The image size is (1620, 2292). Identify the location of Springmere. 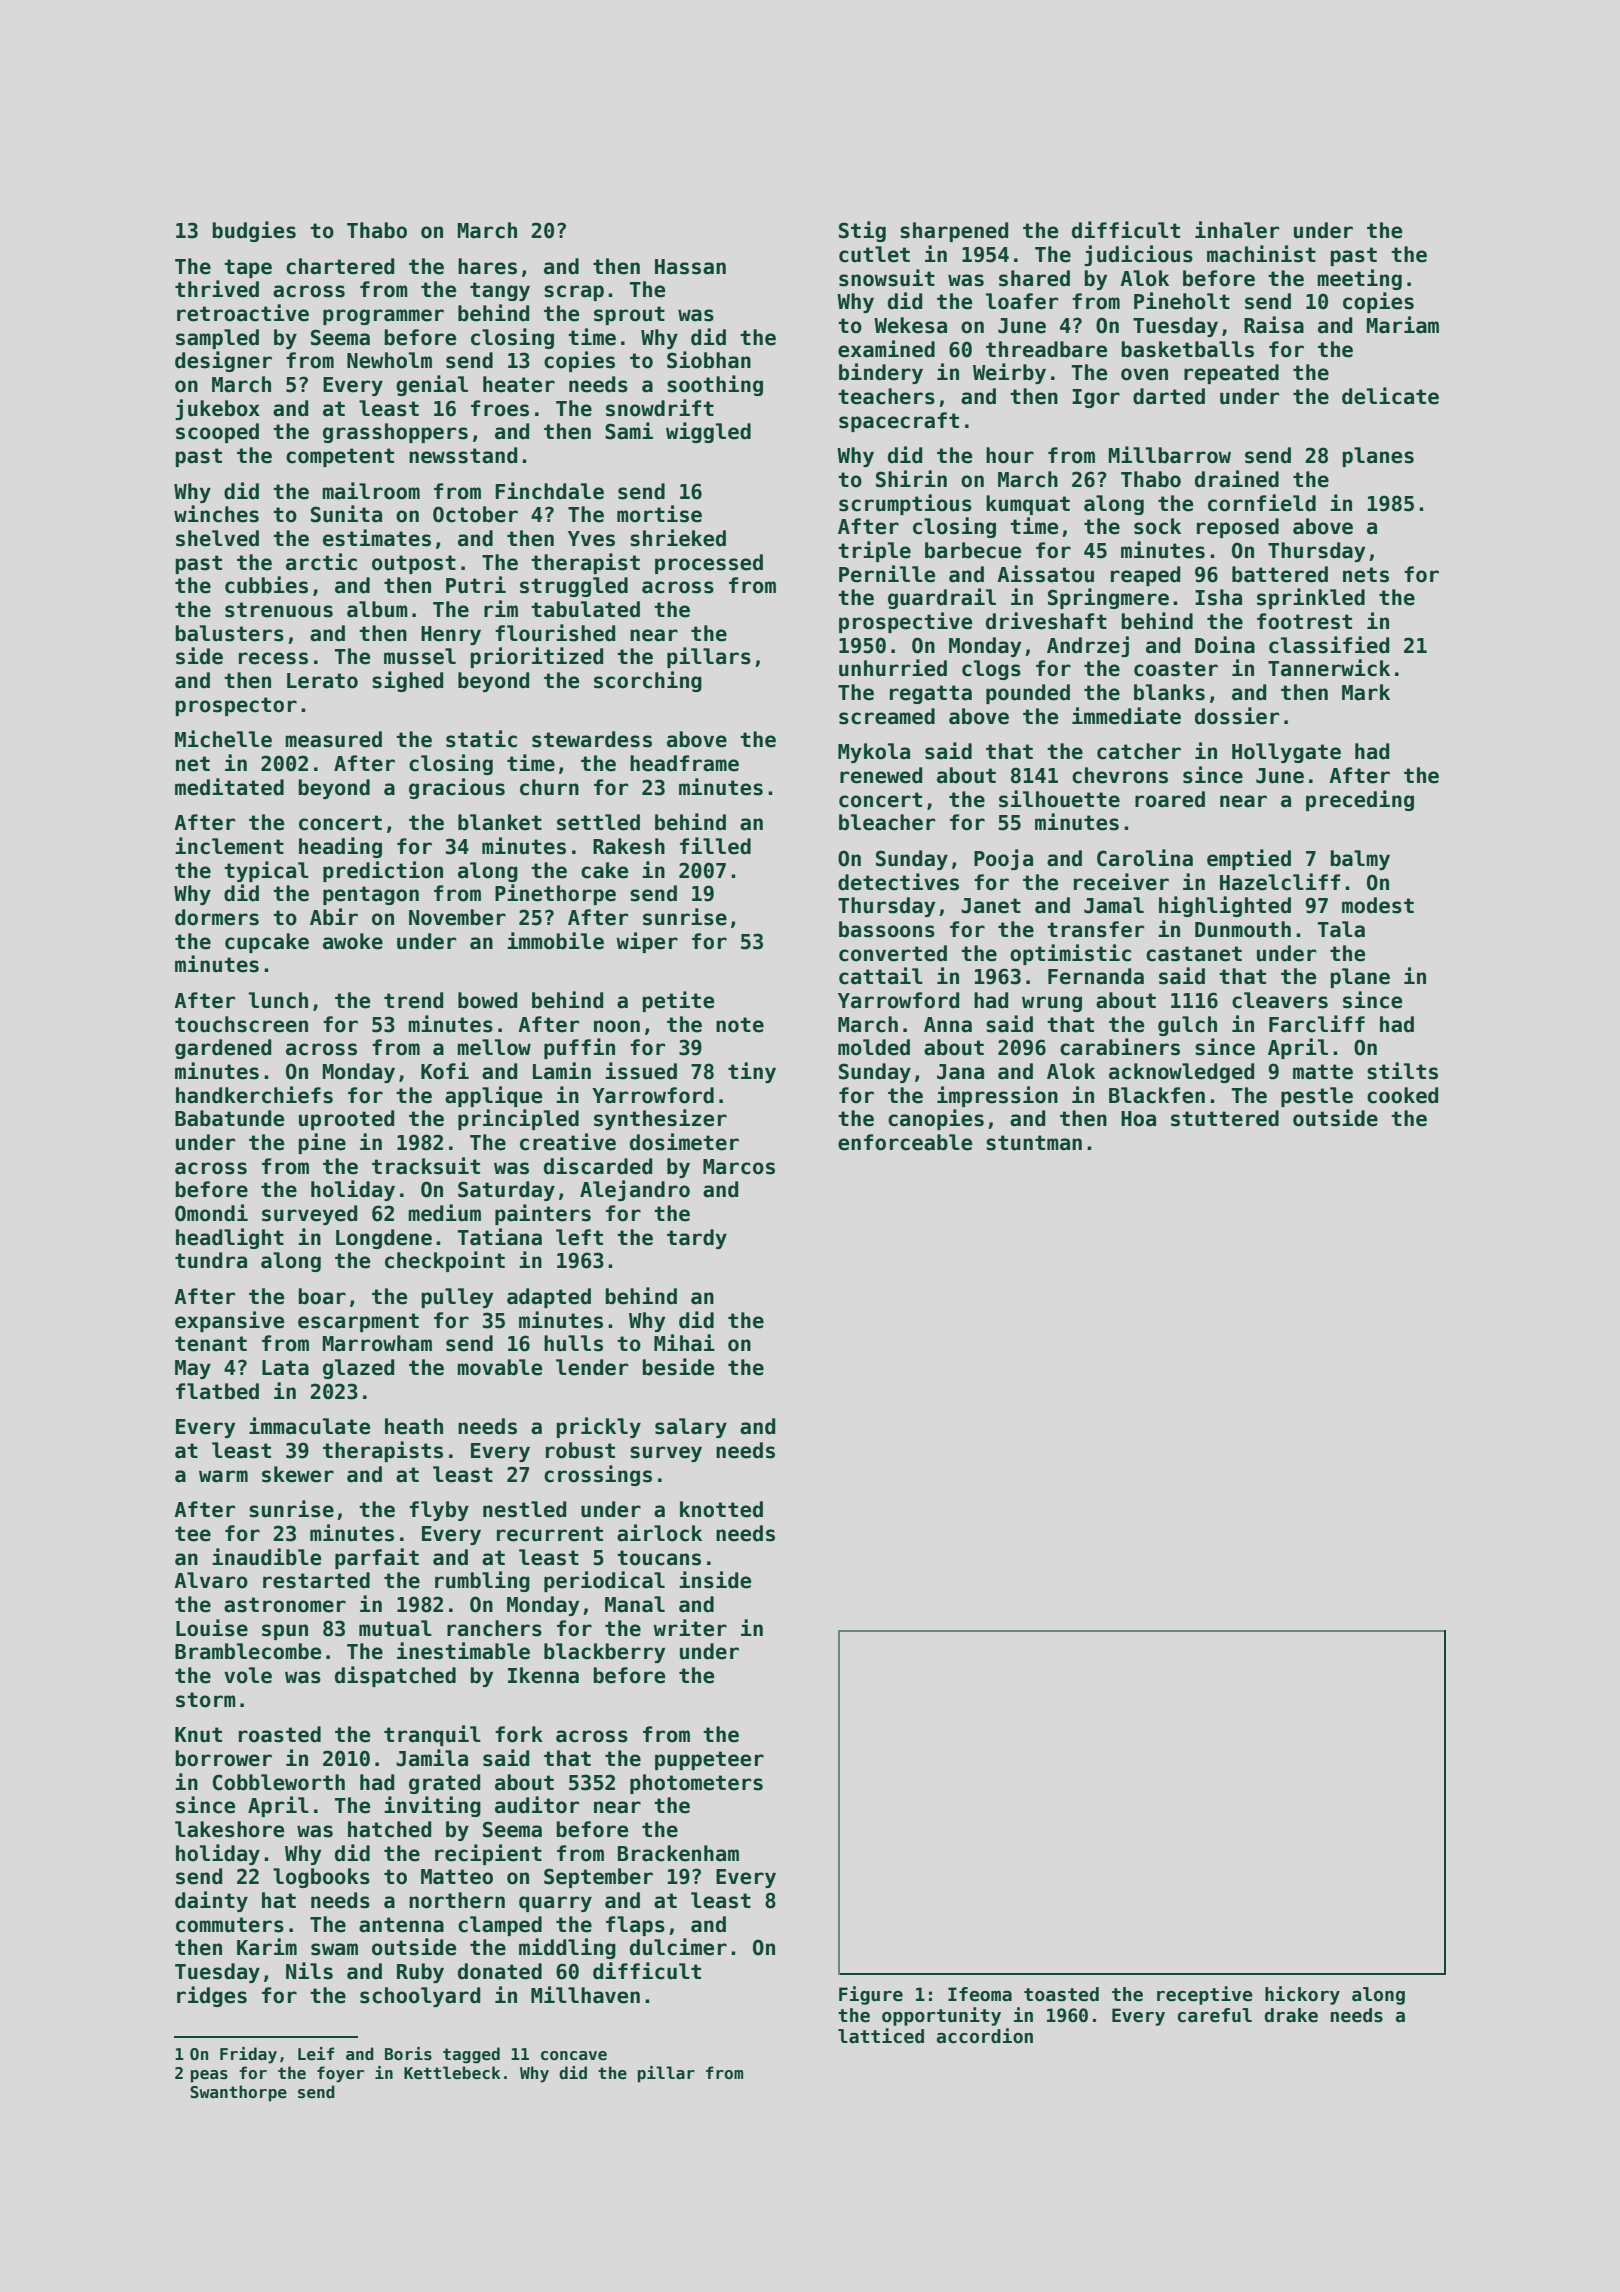
(1108, 598).
